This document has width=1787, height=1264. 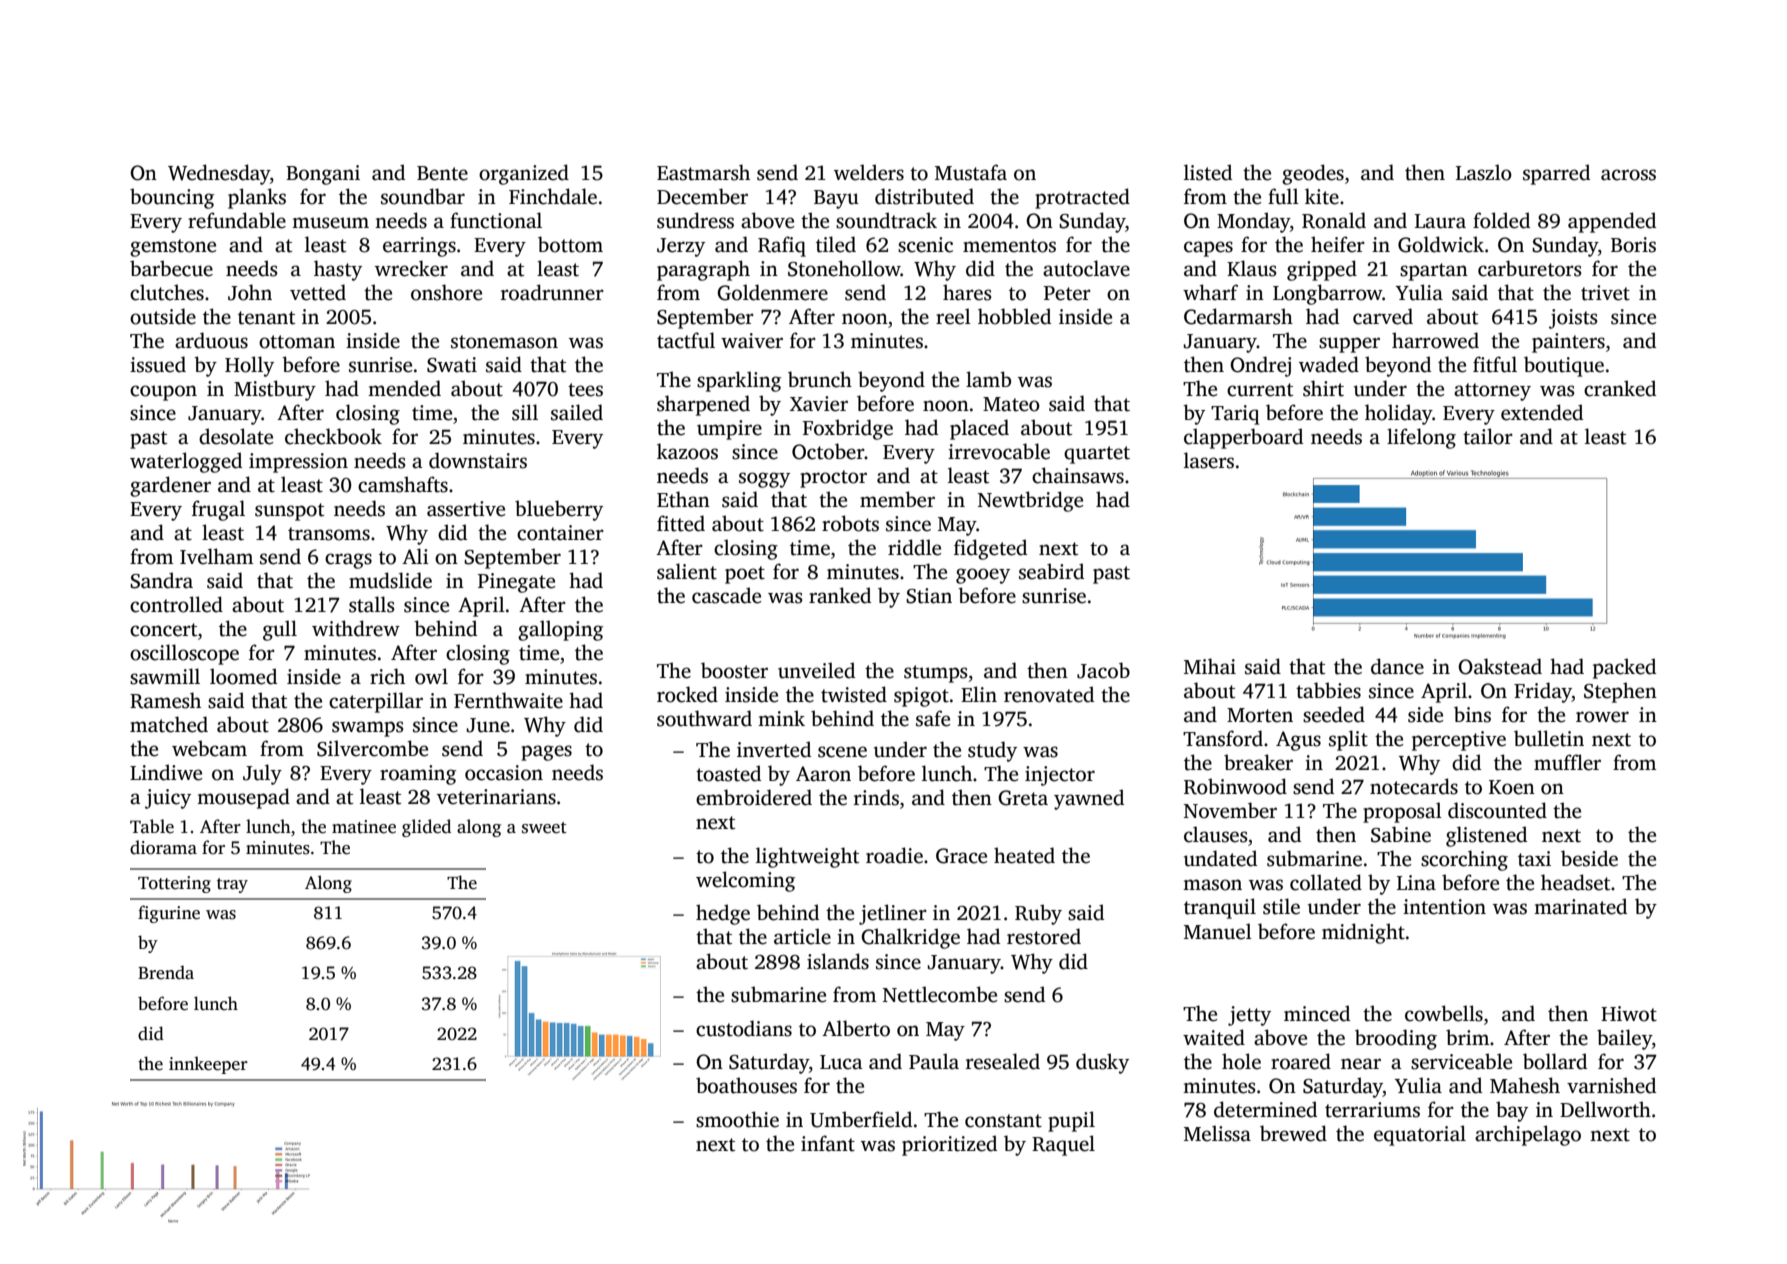 What do you see at coordinates (737, 1119) in the document?
I see `smoothie` at bounding box center [737, 1119].
